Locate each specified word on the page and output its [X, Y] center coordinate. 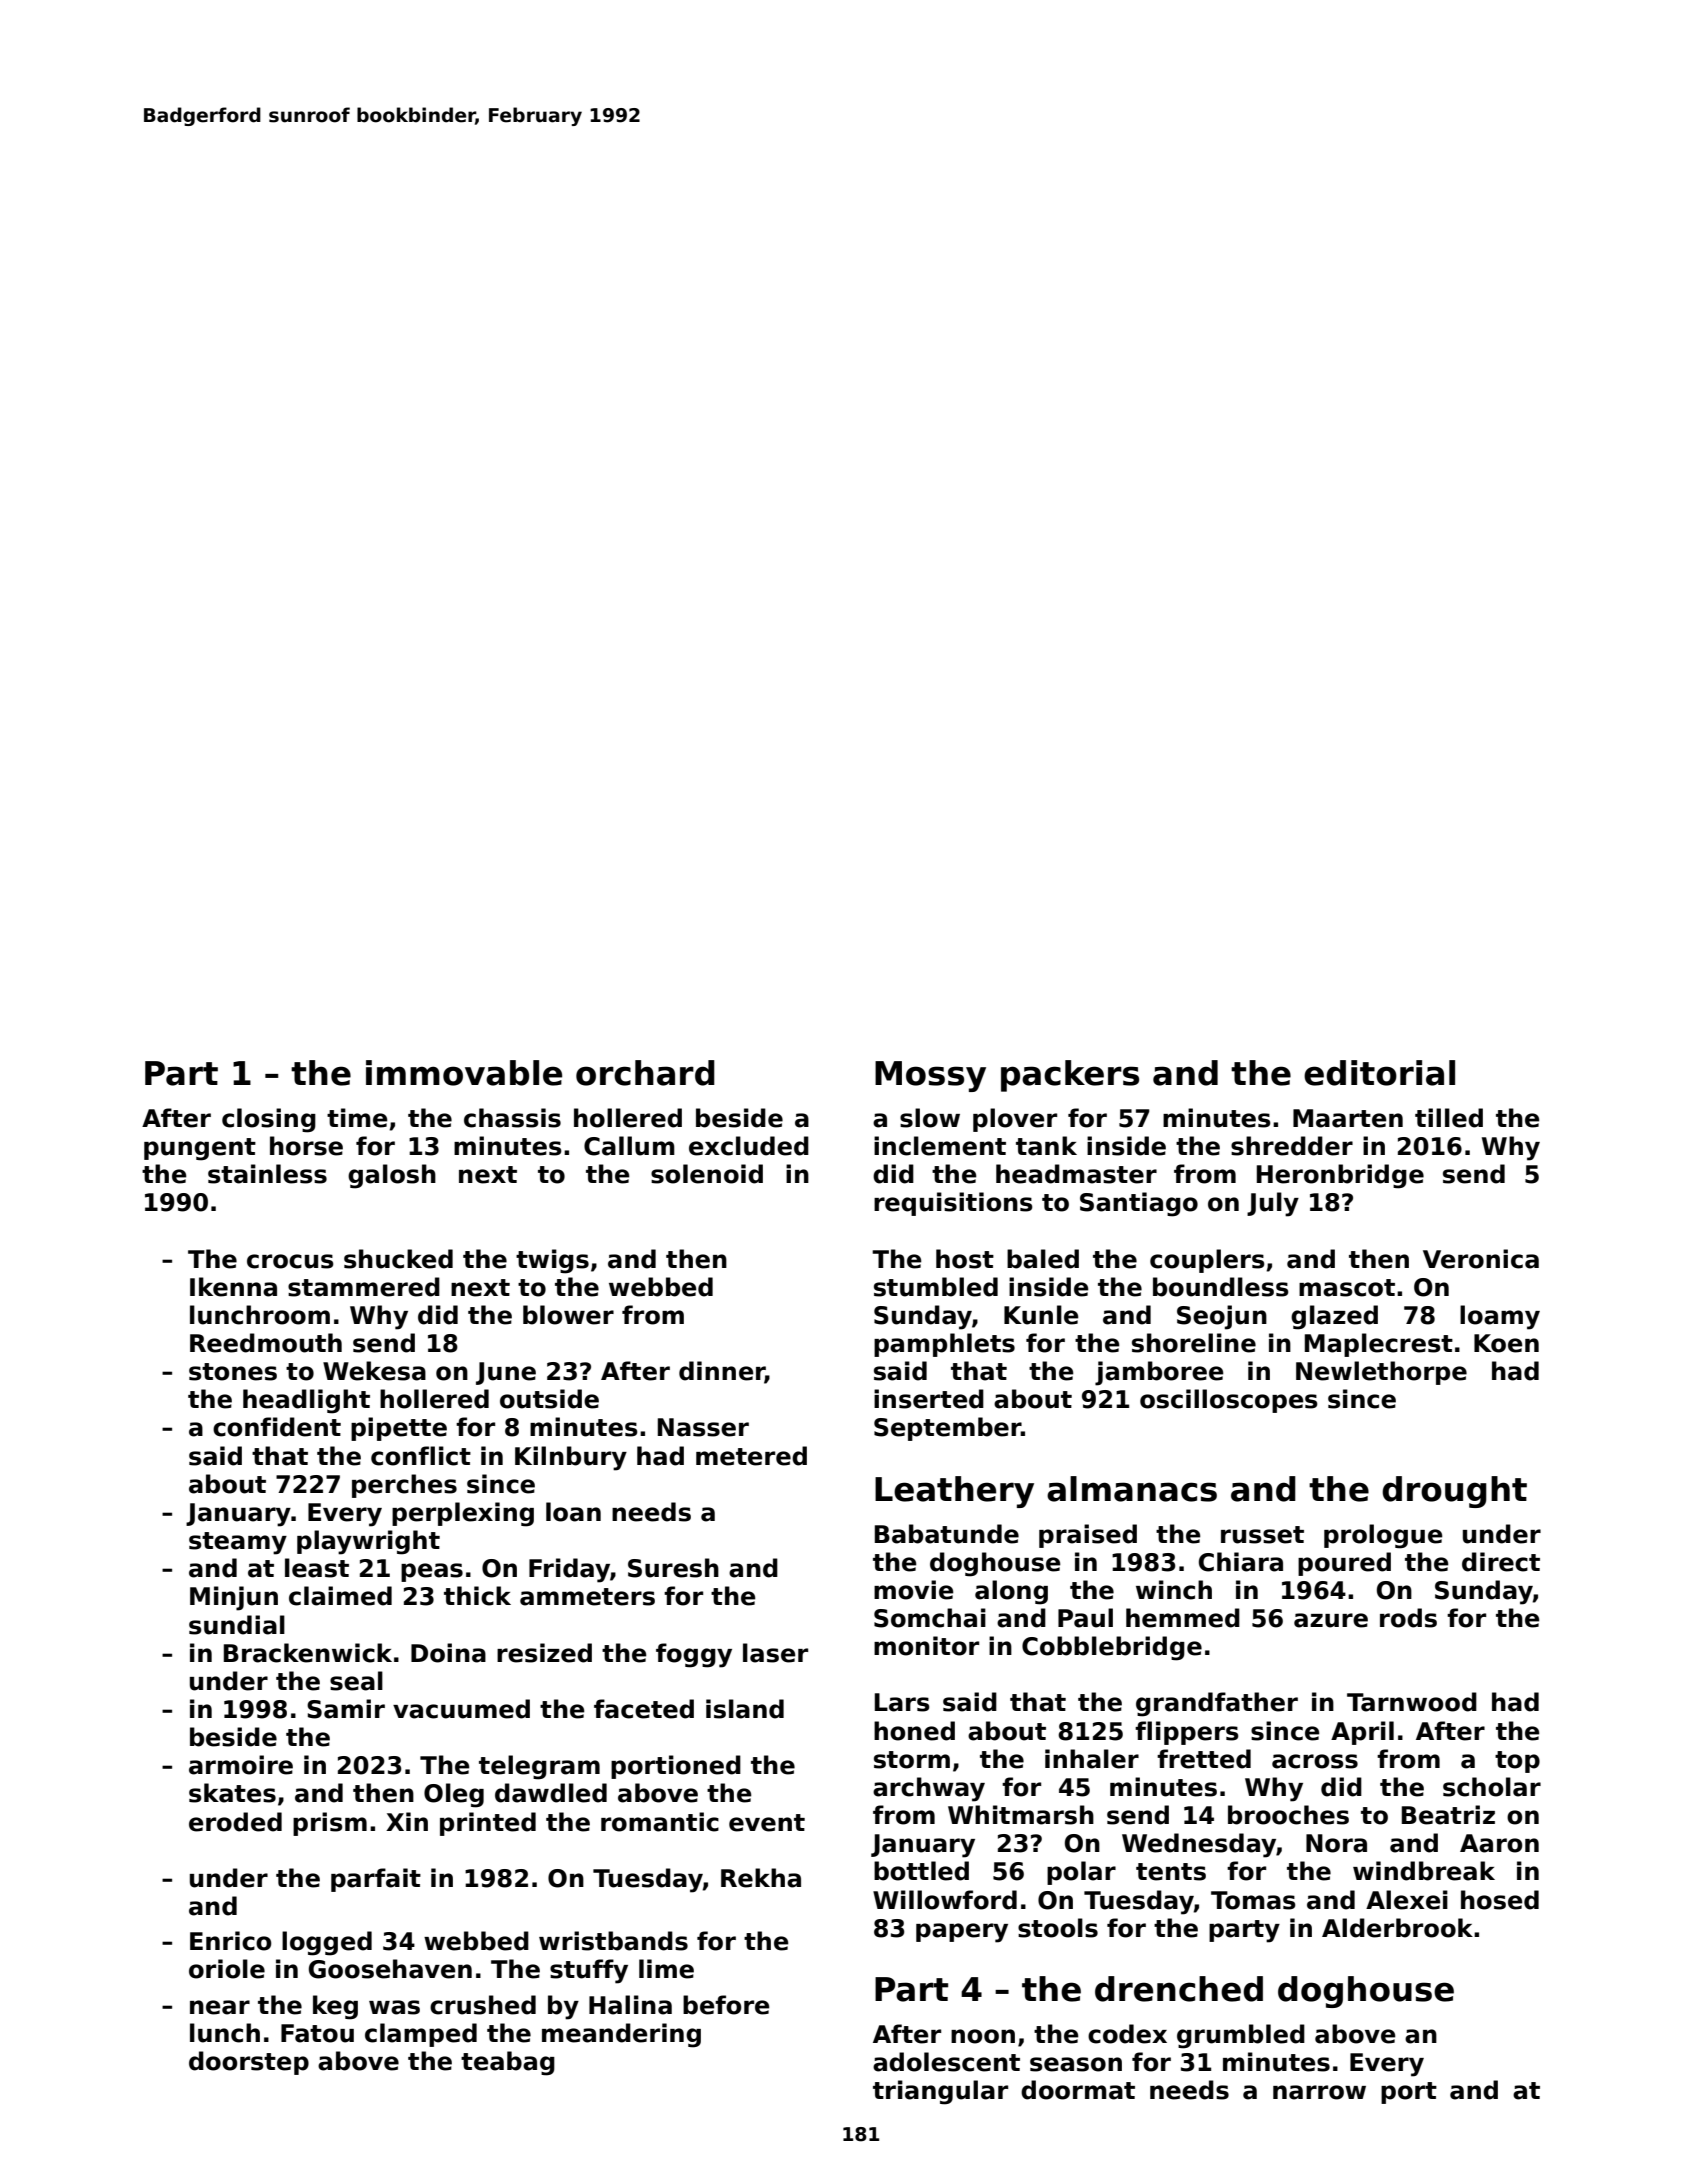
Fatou [317, 2033]
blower [568, 1315]
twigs [552, 1261]
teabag [508, 2063]
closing [269, 1120]
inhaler [1092, 1759]
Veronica [1481, 1259]
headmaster [1076, 1174]
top [1517, 1762]
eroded [235, 1822]
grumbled [1241, 2036]
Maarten [1348, 1118]
